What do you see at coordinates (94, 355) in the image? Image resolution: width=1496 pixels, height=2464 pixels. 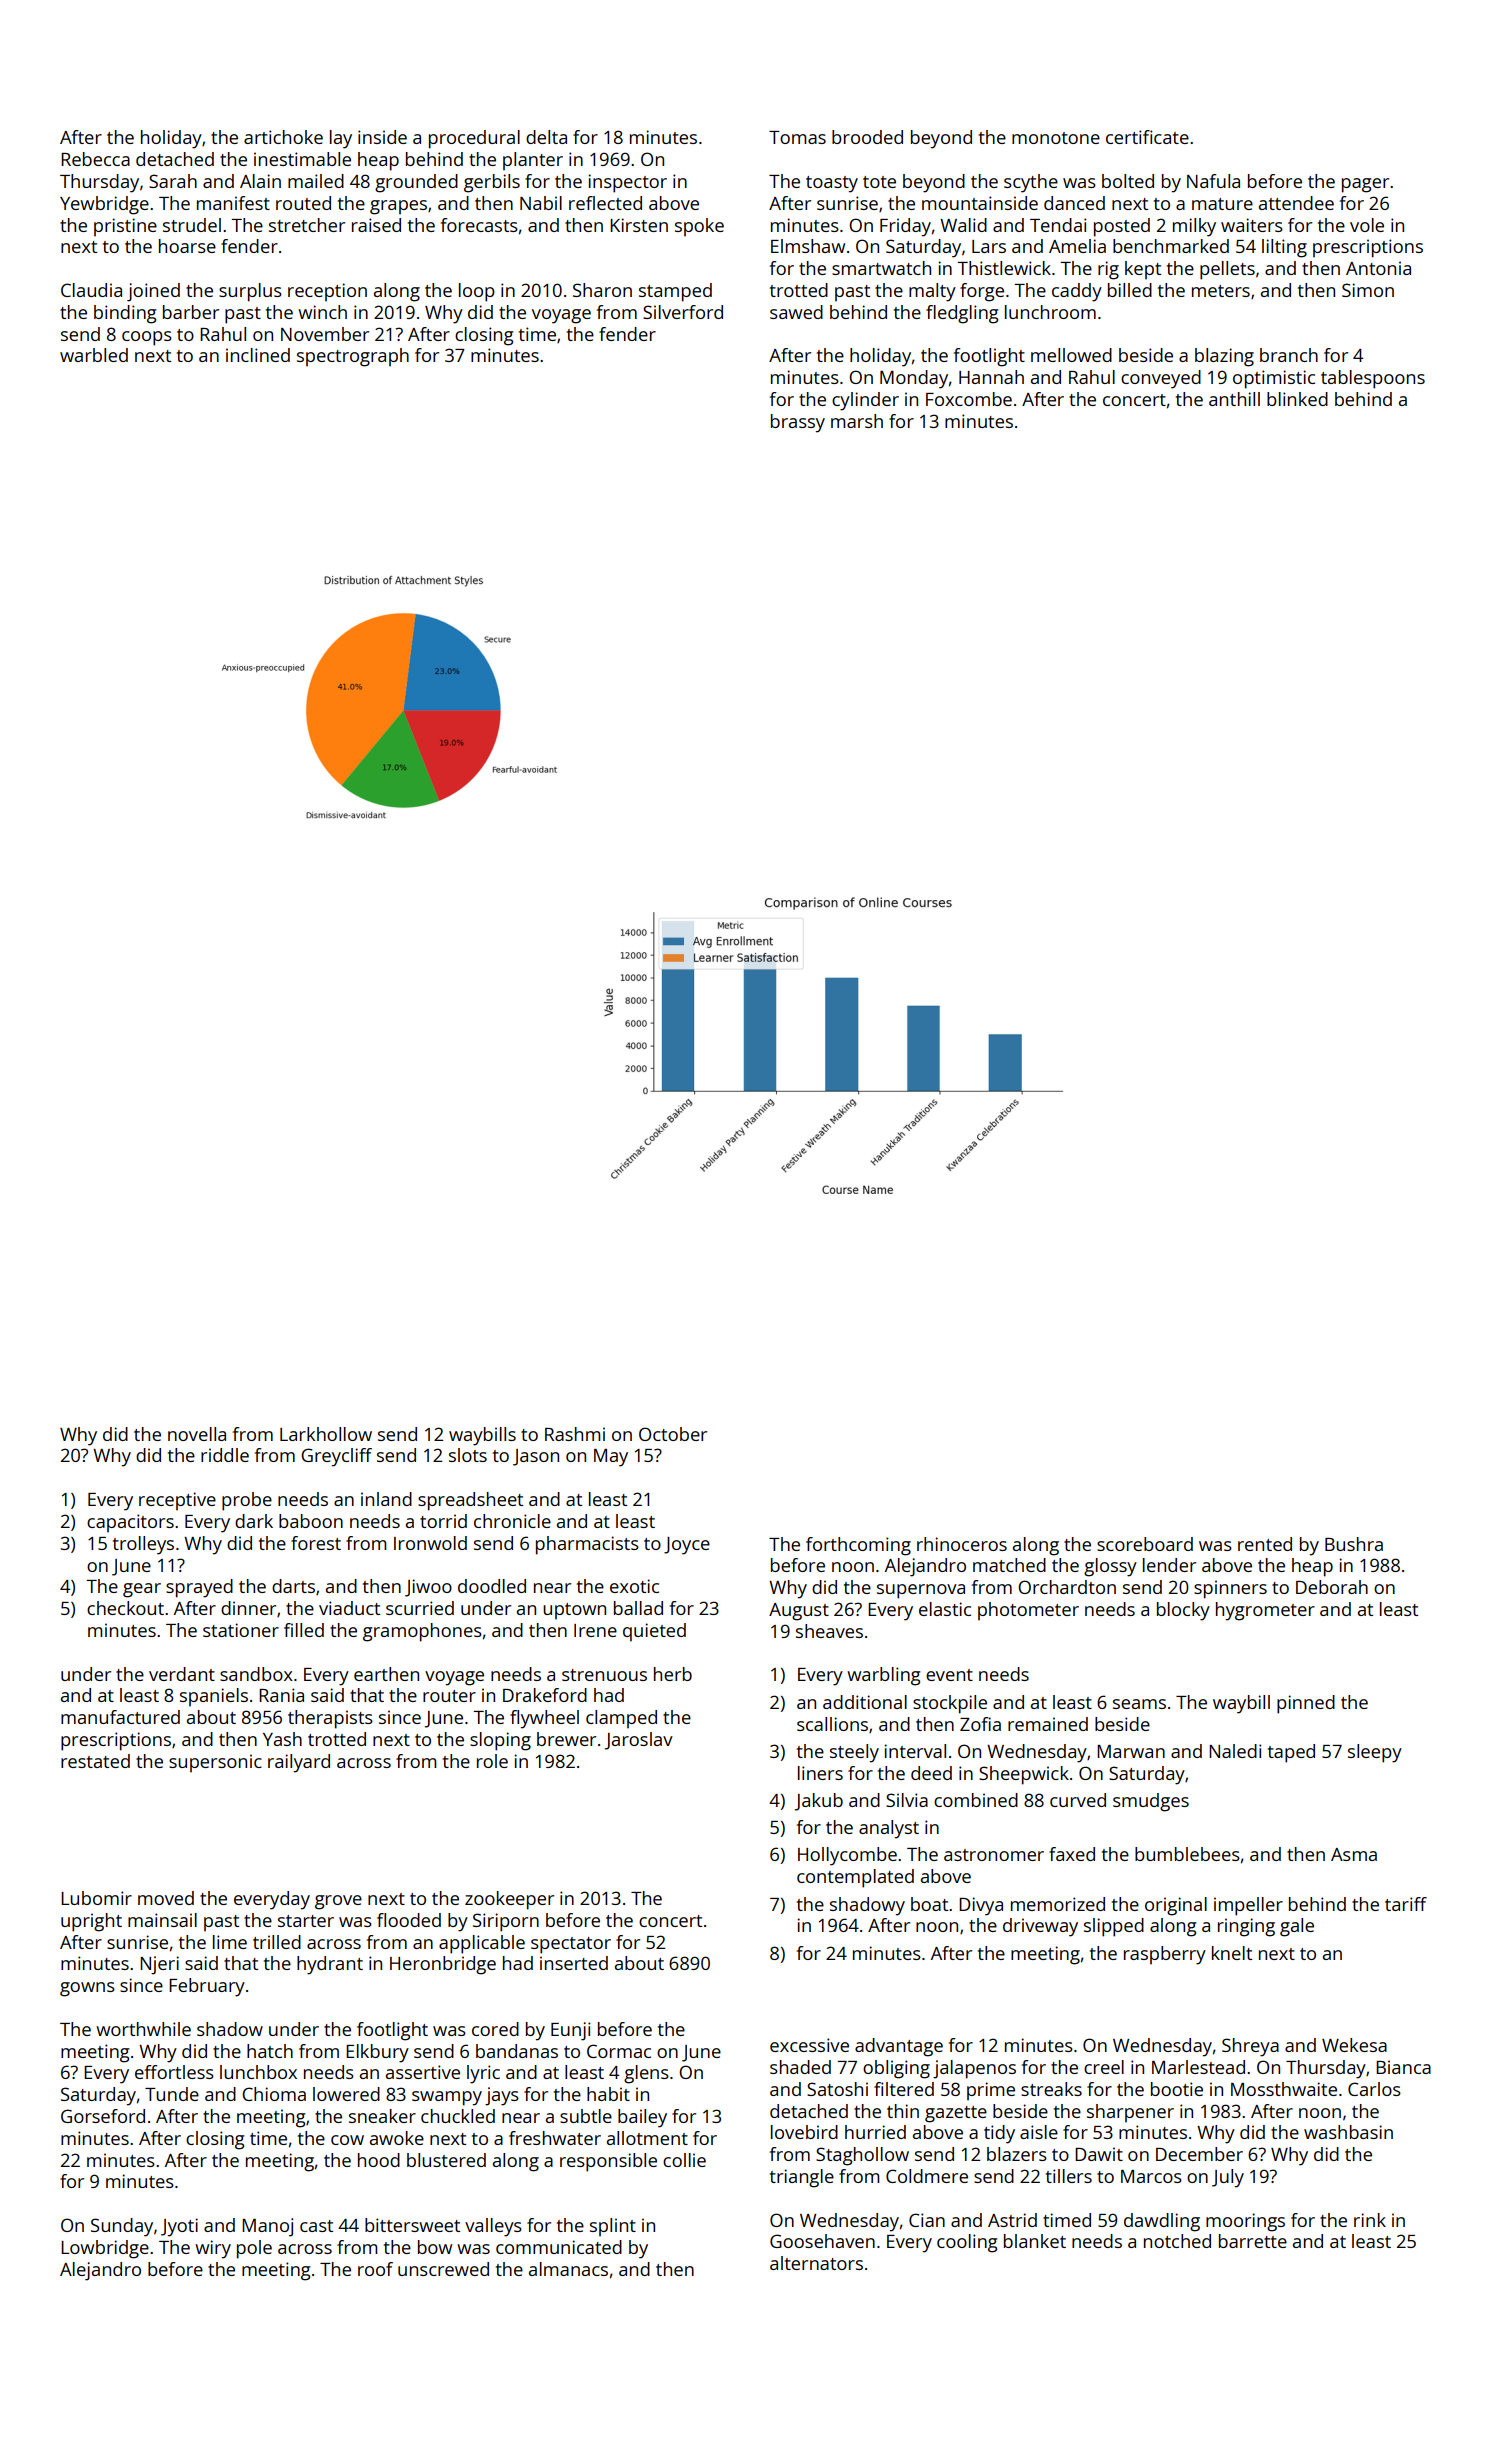 I see `warbled` at bounding box center [94, 355].
